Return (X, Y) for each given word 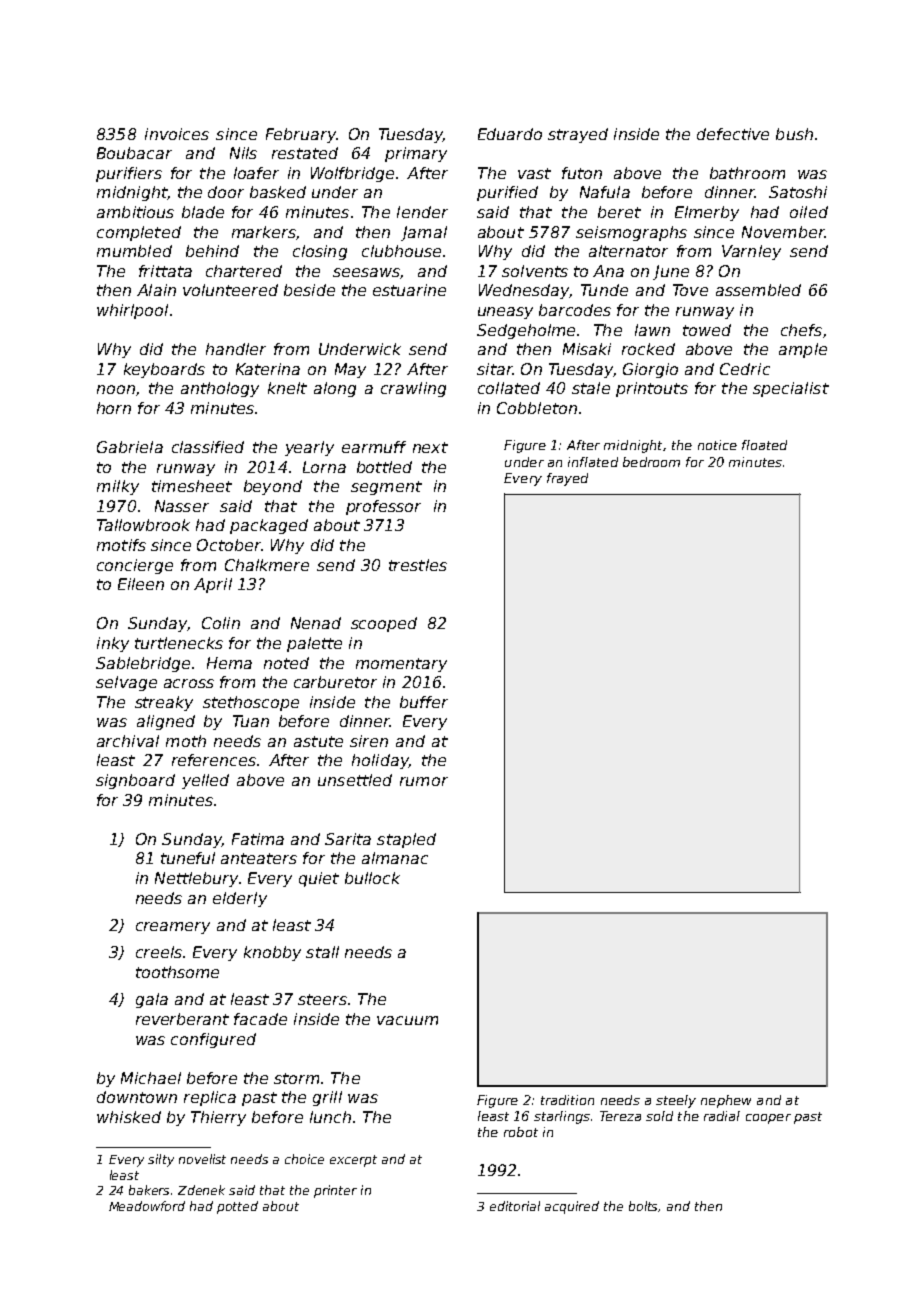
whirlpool (132, 311)
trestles (418, 565)
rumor (424, 781)
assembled (758, 290)
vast (534, 173)
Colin (221, 623)
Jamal (424, 233)
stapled (406, 840)
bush (794, 134)
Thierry (218, 1118)
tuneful (188, 858)
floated (764, 445)
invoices (177, 134)
